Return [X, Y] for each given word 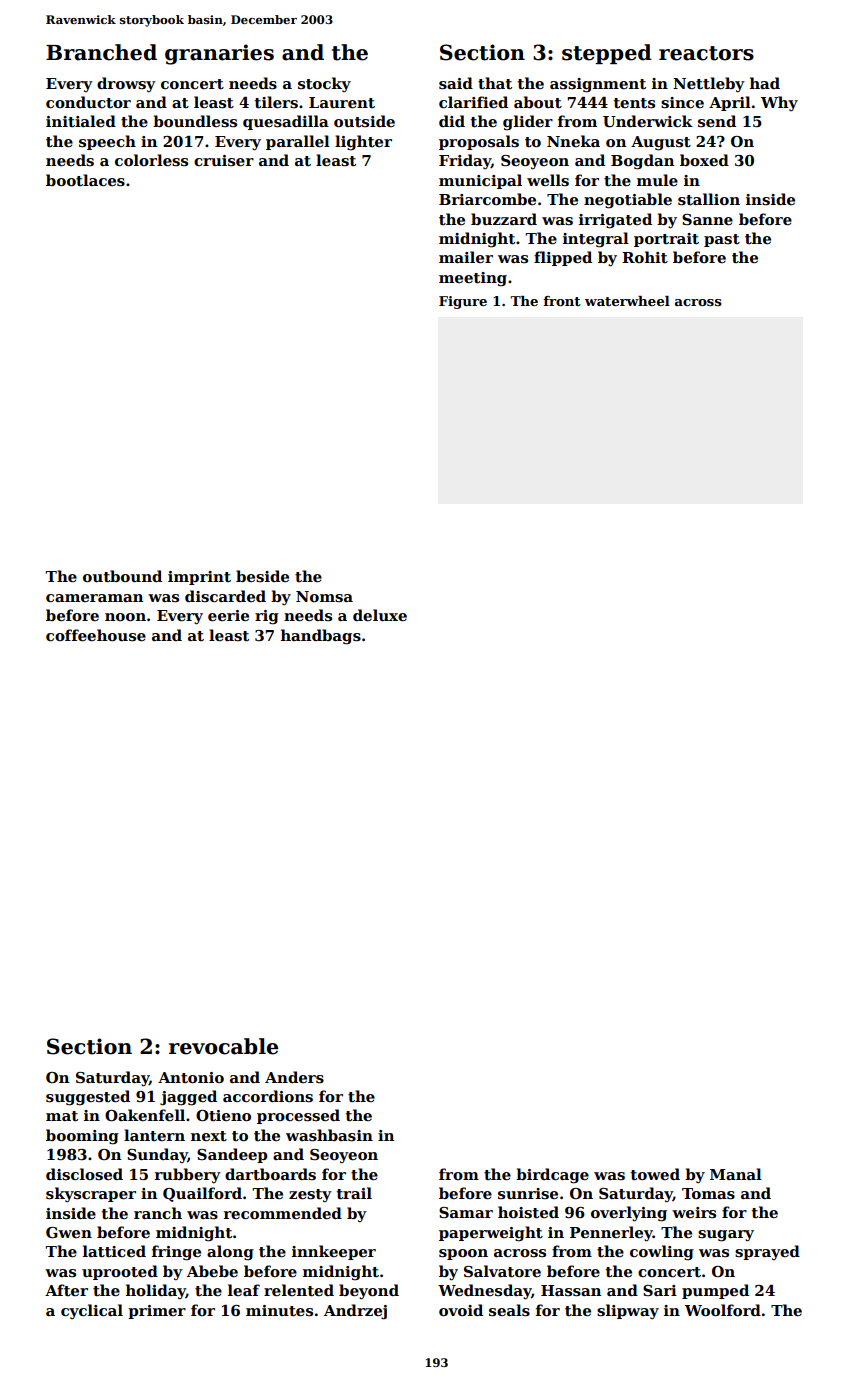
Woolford [723, 1310]
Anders [294, 1077]
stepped [607, 54]
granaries [219, 54]
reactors [706, 53]
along [230, 1253]
